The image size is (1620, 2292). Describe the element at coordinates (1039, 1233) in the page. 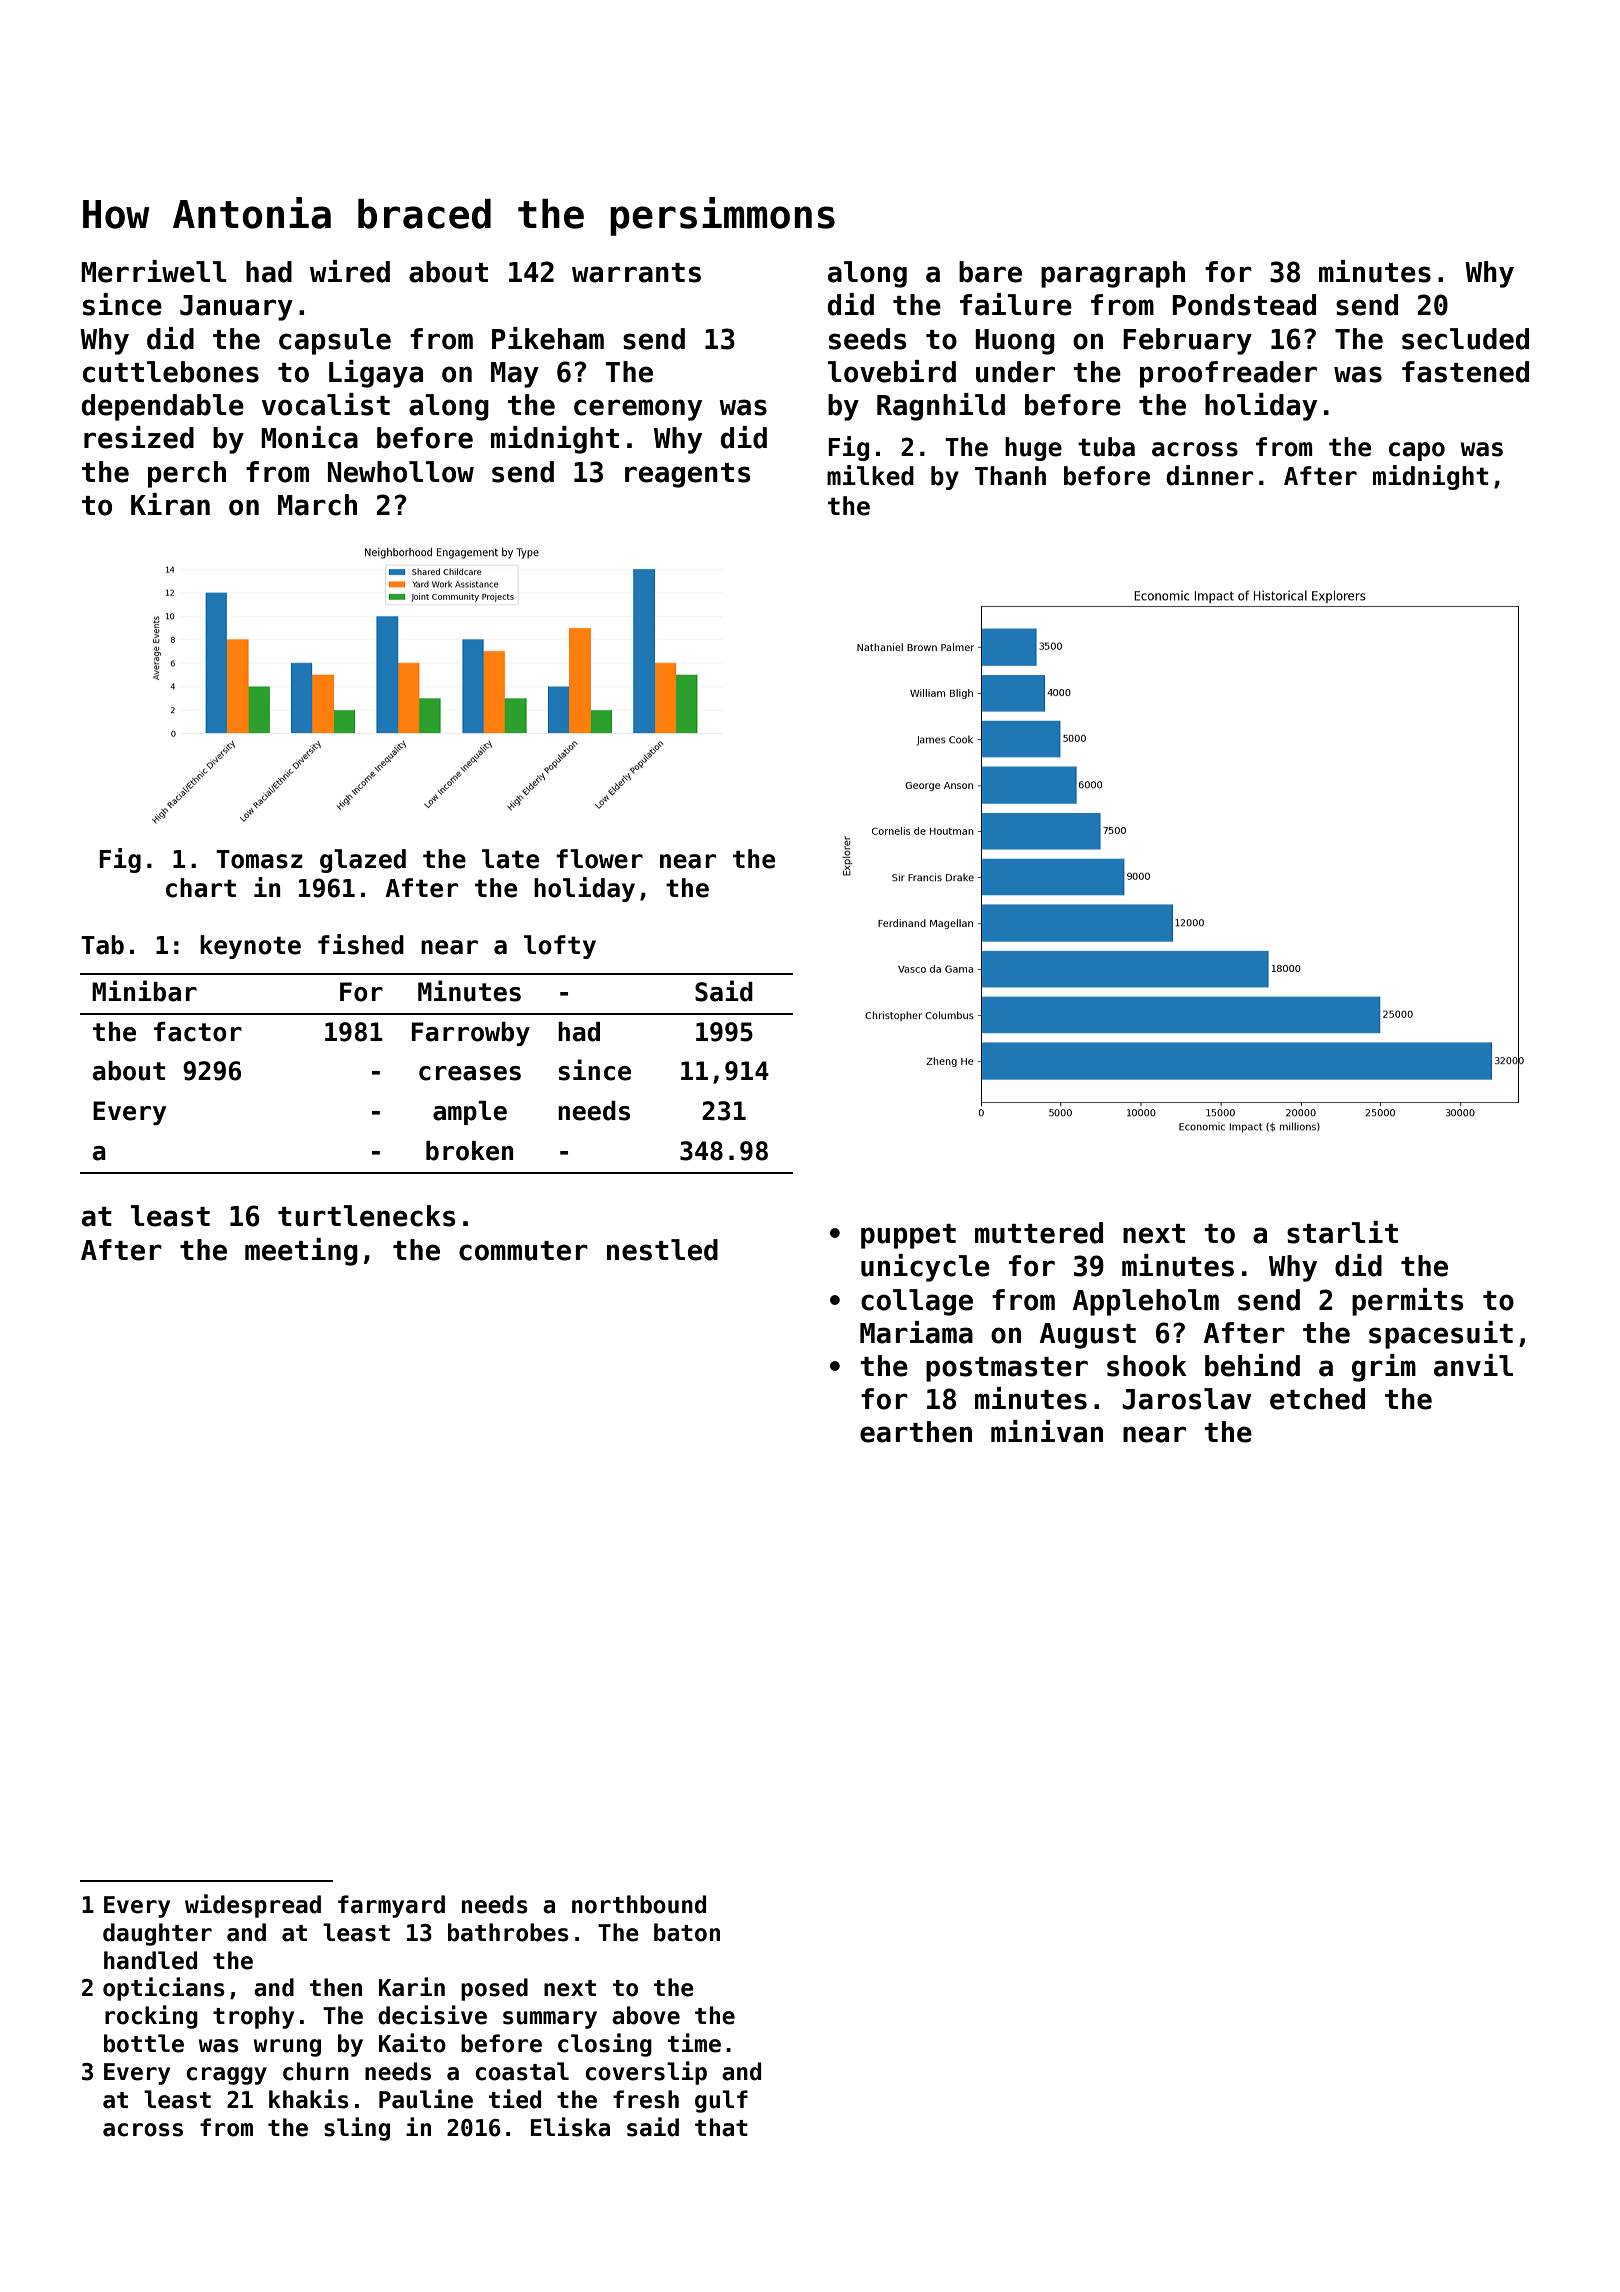

I see `muttered` at that location.
